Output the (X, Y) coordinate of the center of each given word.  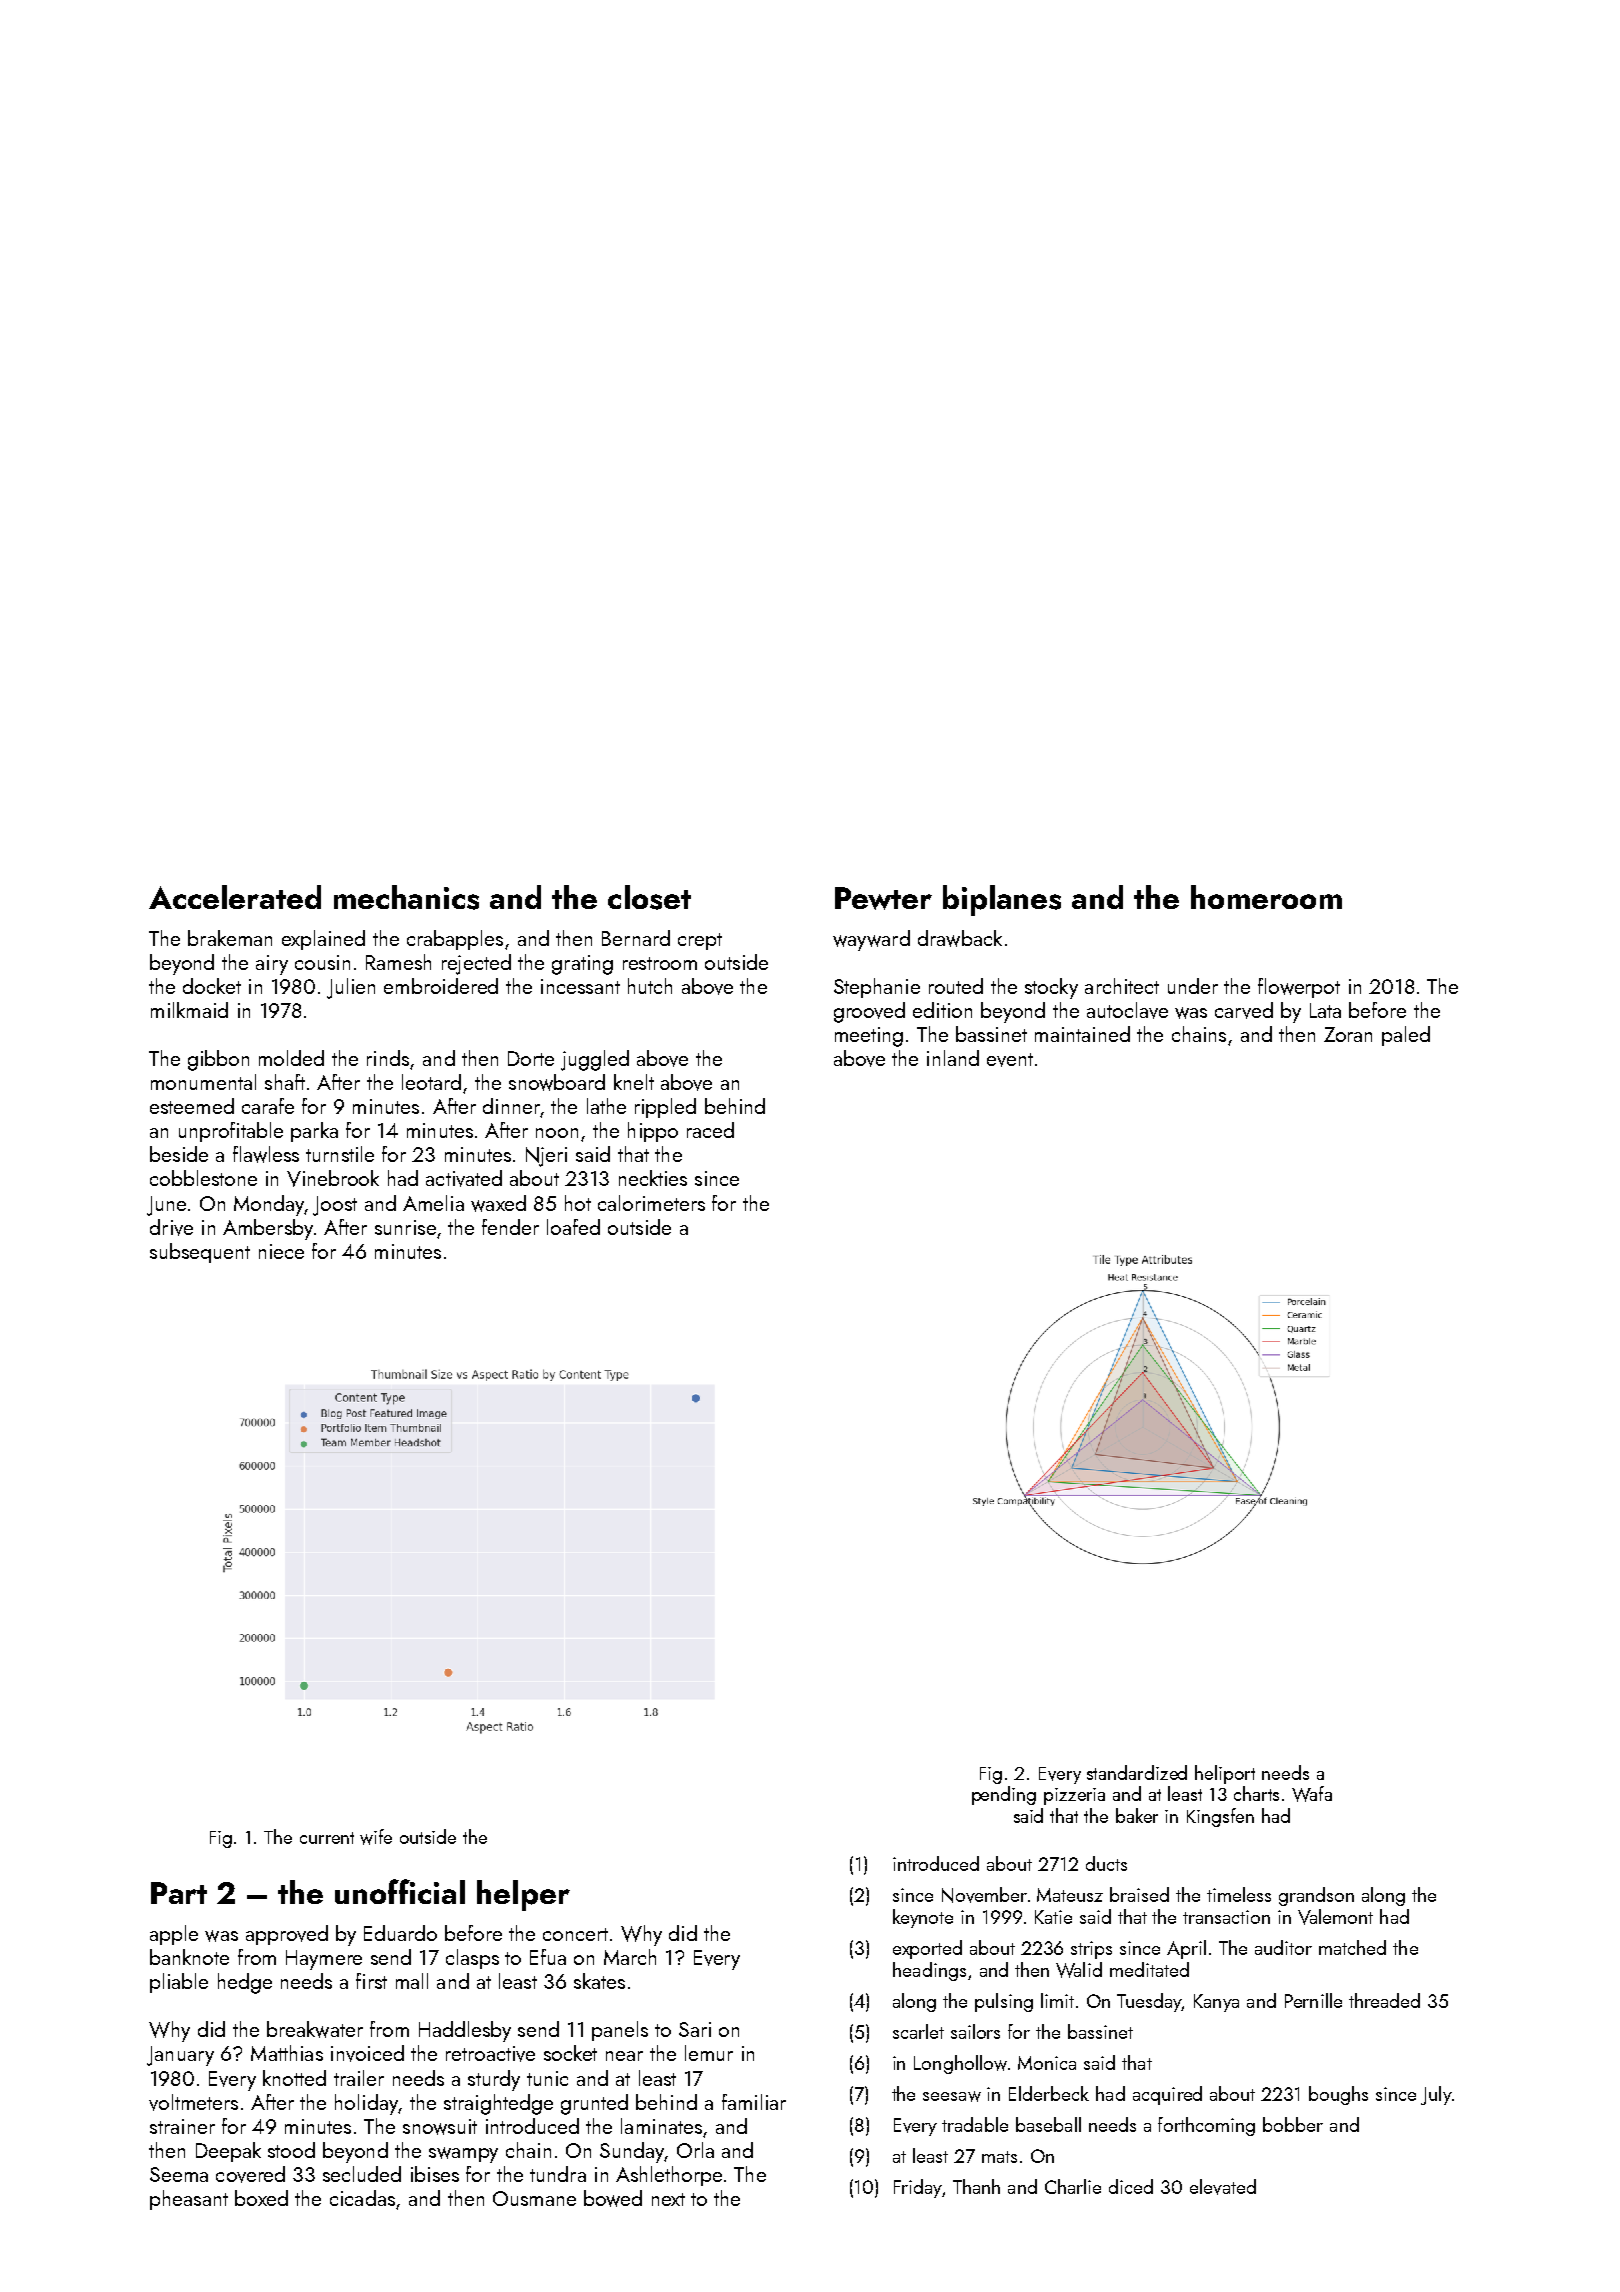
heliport (1225, 1774)
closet (649, 897)
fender (510, 1227)
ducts (1106, 1863)
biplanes (1002, 900)
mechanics (406, 897)
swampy (463, 2155)
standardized (1137, 1772)
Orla (695, 2150)
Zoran (1348, 1034)
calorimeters (651, 1203)
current (327, 1838)
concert (575, 1934)
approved (287, 1935)
